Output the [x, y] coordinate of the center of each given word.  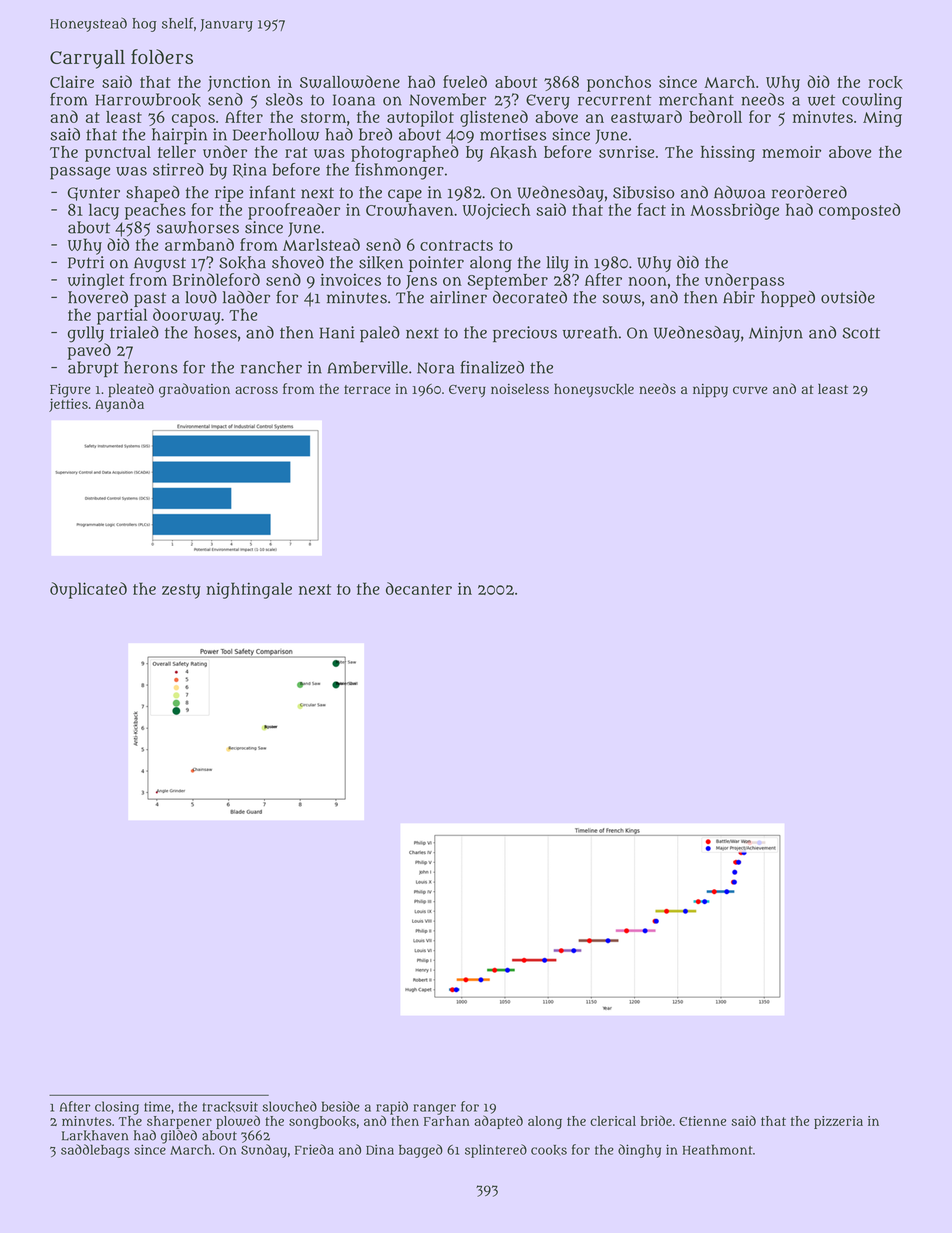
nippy [710, 391]
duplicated [88, 590]
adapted [498, 1122]
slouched [290, 1106]
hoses [215, 332]
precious [525, 334]
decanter [419, 588]
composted [859, 211]
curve [750, 390]
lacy [104, 211]
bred [375, 134]
